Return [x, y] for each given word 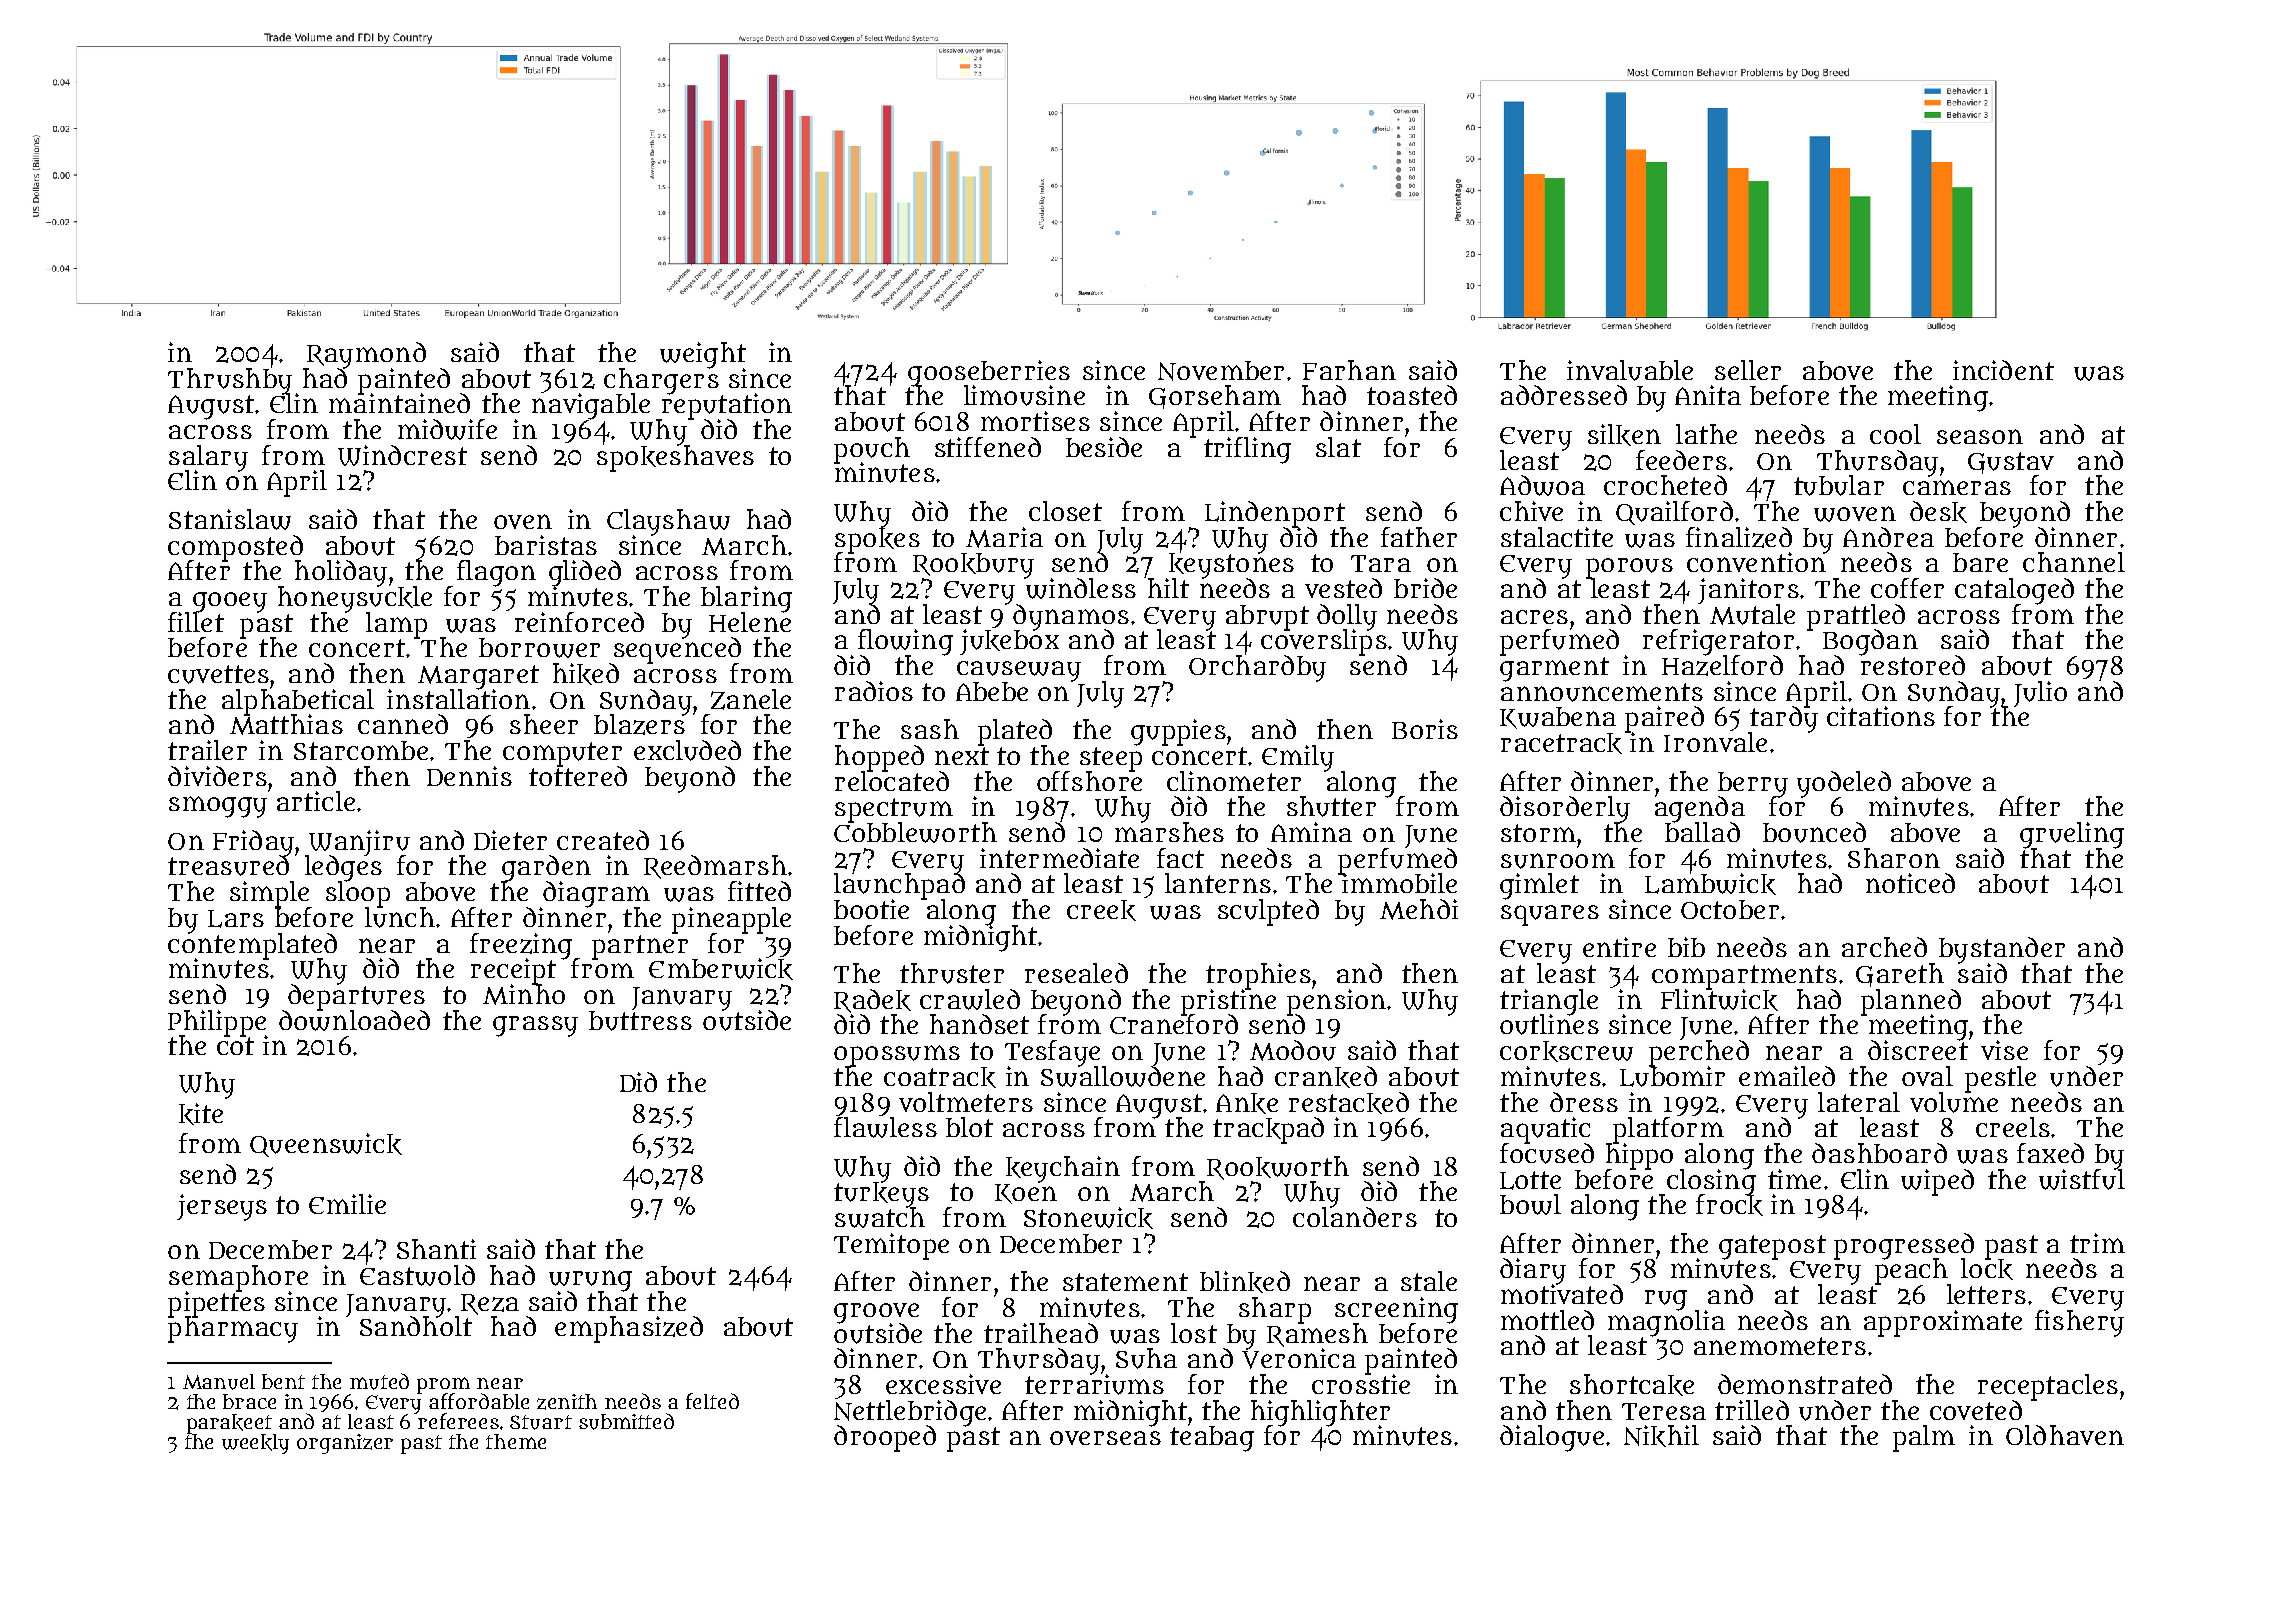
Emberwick [721, 969]
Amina [1311, 832]
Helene [750, 622]
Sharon [1894, 858]
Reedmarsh [715, 867]
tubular [1839, 485]
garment [1554, 669]
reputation [727, 406]
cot [235, 1046]
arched [1884, 947]
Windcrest [402, 455]
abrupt [1267, 617]
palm [1924, 1438]
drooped [885, 1438]
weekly [255, 1444]
